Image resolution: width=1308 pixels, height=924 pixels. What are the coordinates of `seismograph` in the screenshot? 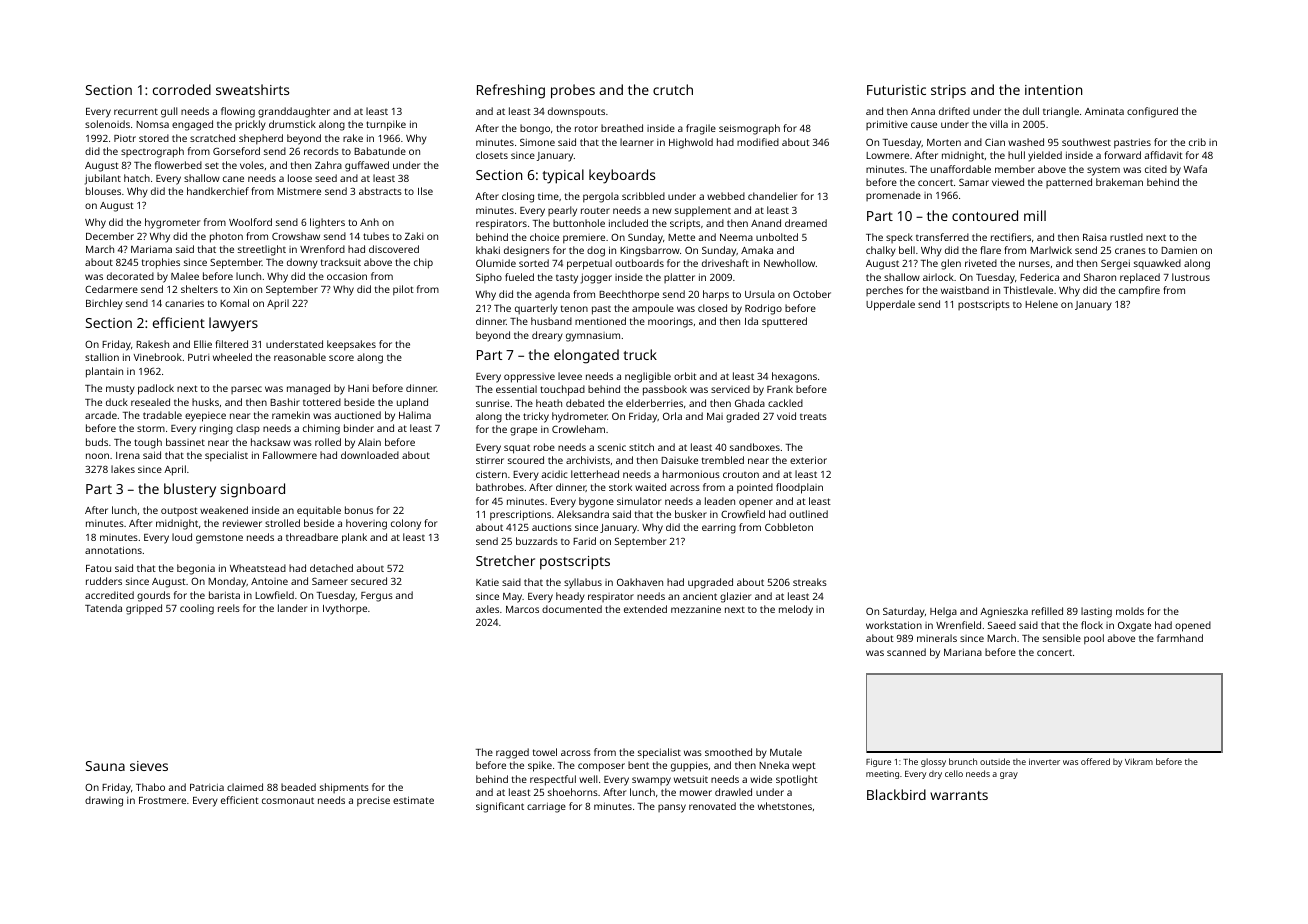 It's located at (749, 129).
